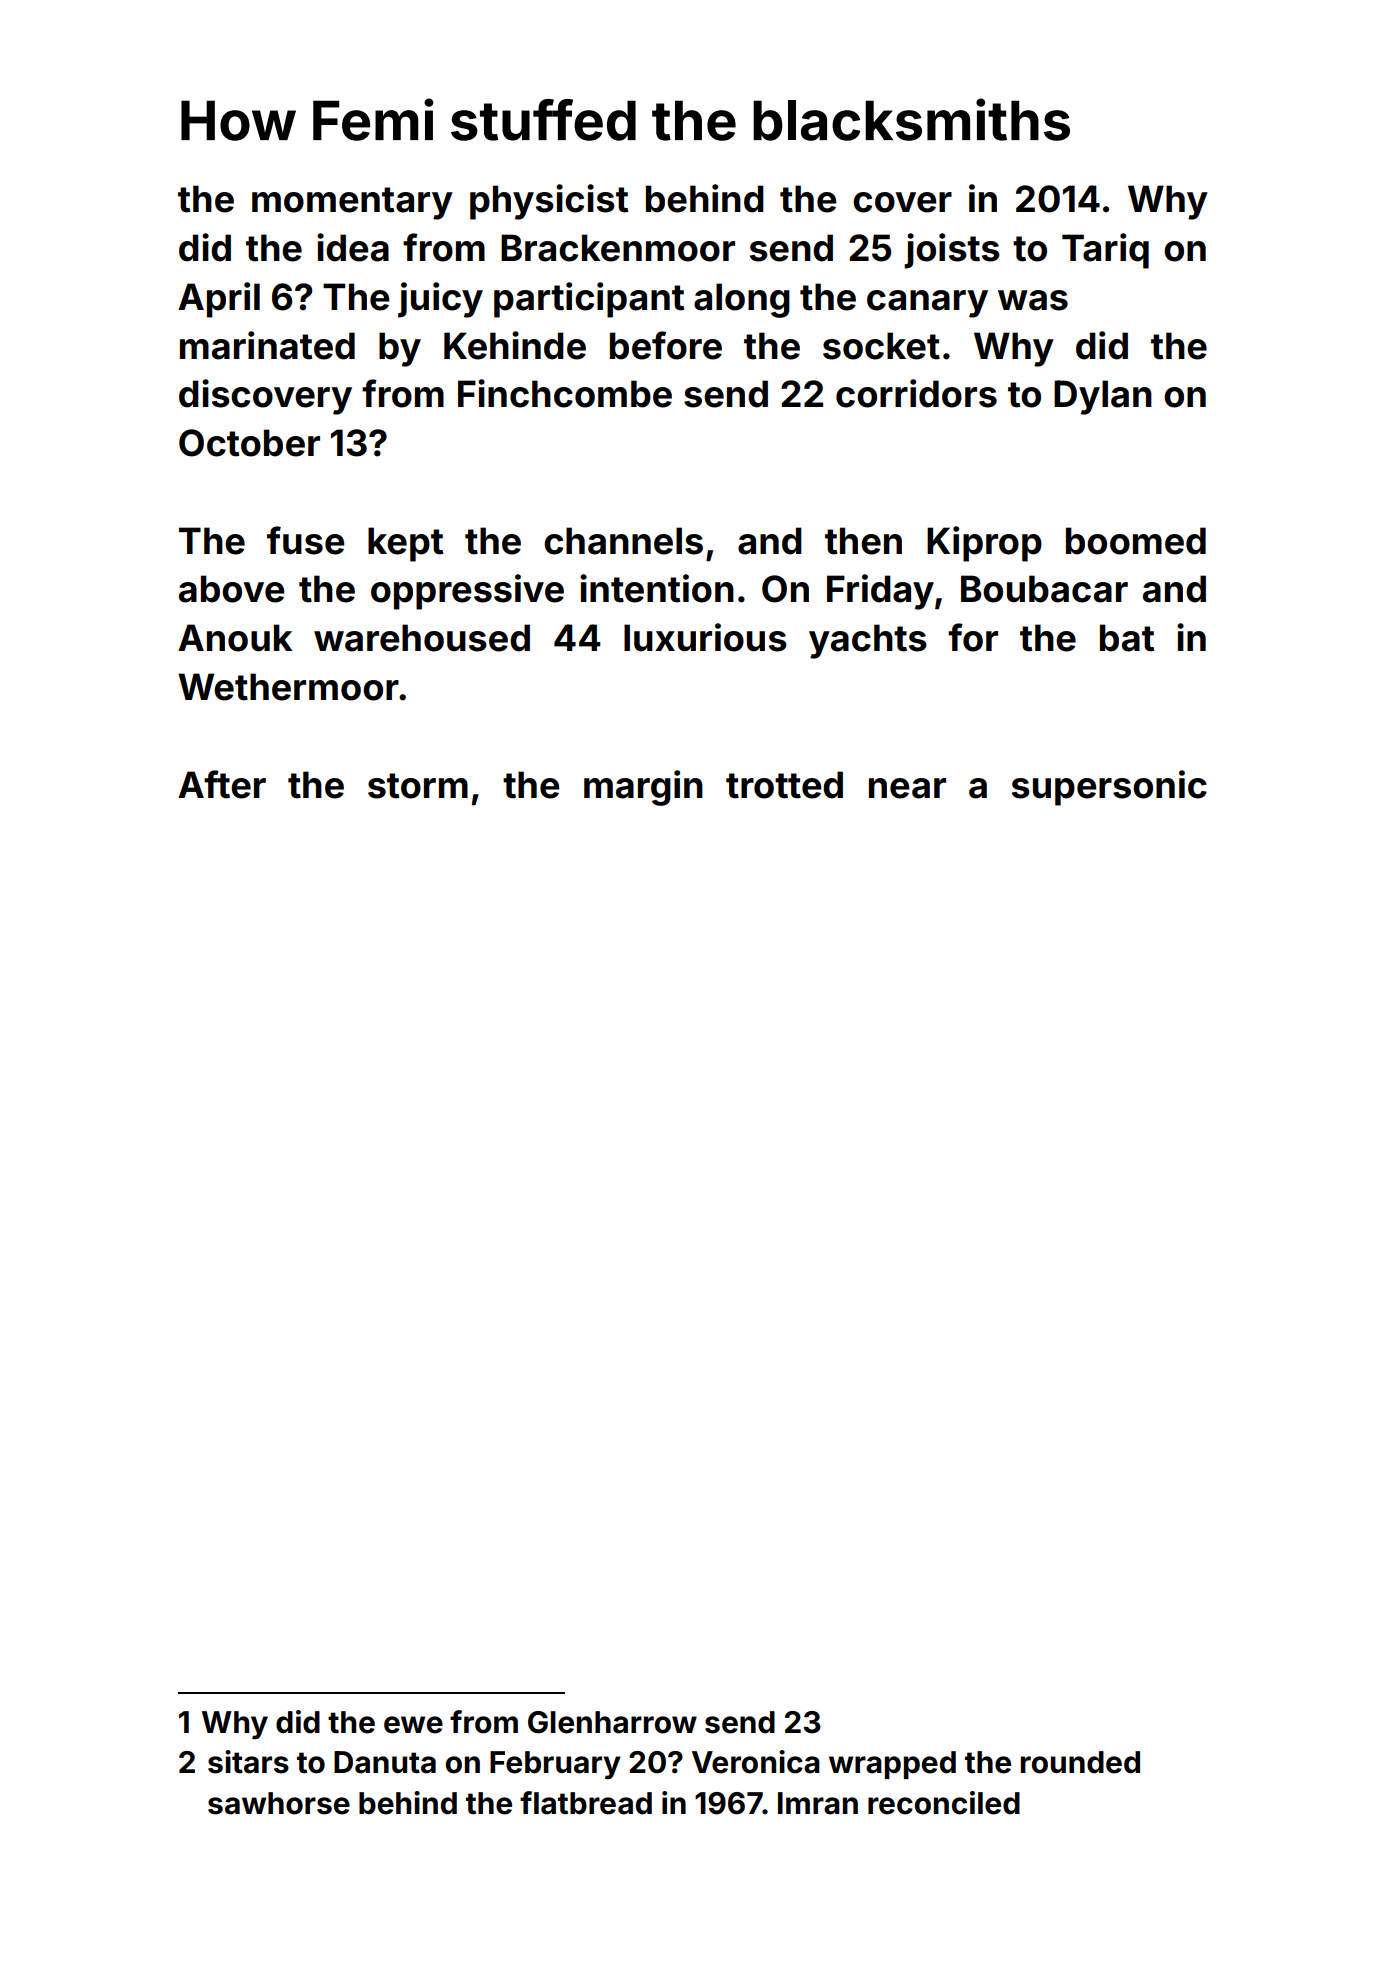 This screenshot has height=1969, width=1386. Describe the element at coordinates (818, 1803) in the screenshot. I see `Imran` at that location.
